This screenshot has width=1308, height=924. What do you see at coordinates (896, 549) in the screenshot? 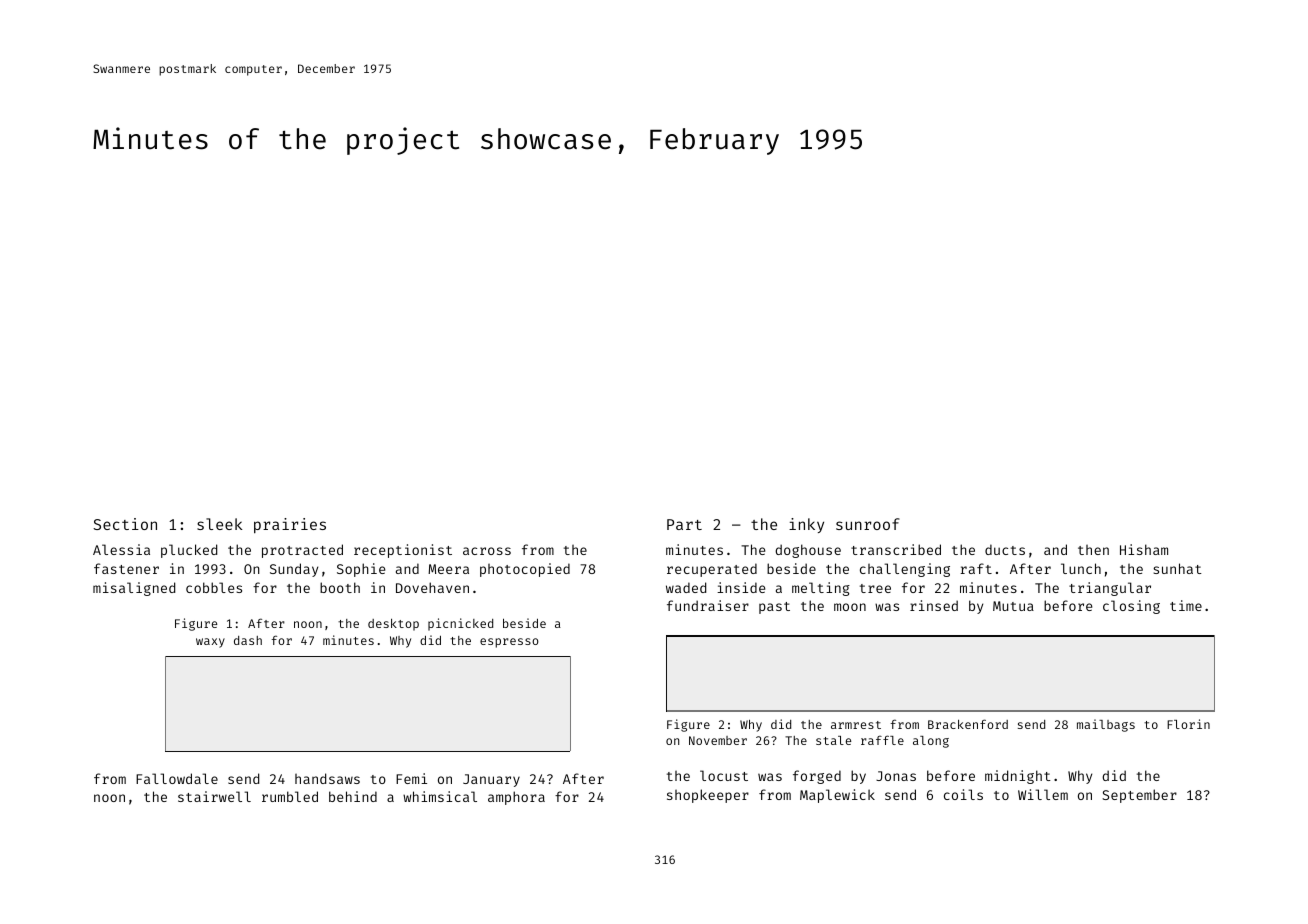
I see `transcribed` at bounding box center [896, 549].
